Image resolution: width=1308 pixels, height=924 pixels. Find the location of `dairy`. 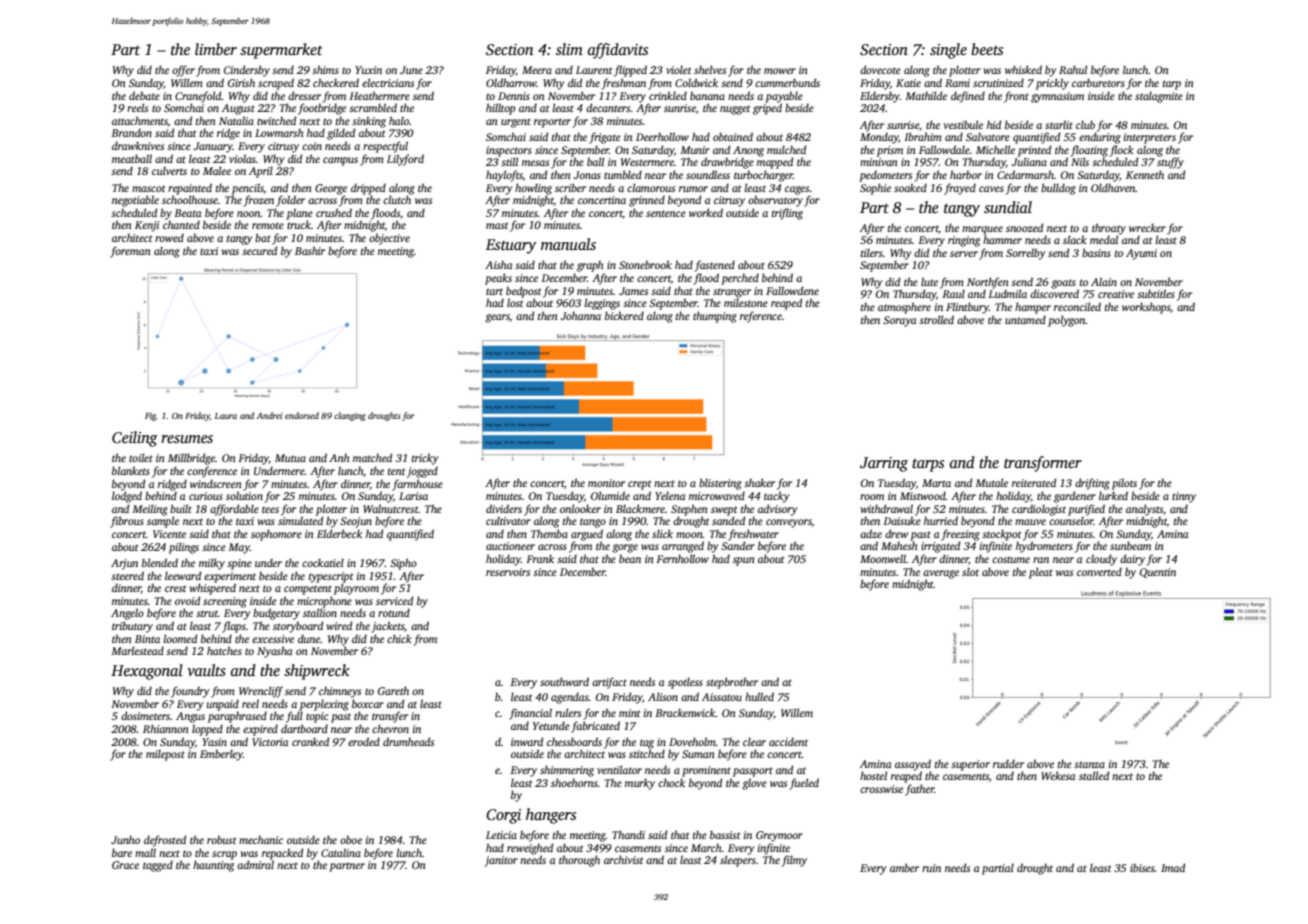

dairy is located at coordinates (1132, 560).
